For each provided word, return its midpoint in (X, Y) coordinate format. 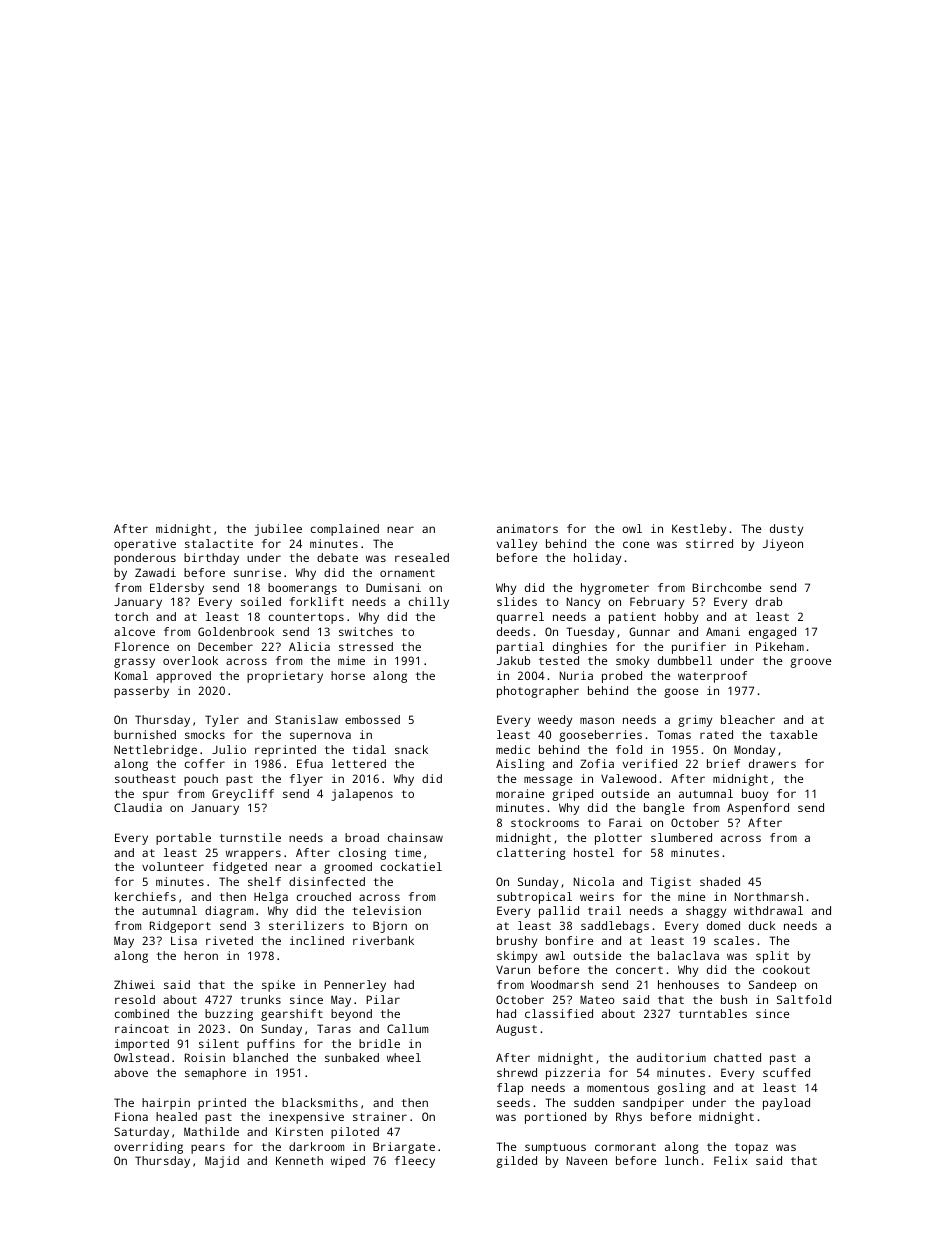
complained (345, 530)
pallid (559, 912)
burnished (145, 734)
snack (411, 749)
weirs (597, 896)
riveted (229, 940)
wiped (348, 1162)
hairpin (166, 1104)
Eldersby (177, 589)
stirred (709, 543)
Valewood (628, 778)
